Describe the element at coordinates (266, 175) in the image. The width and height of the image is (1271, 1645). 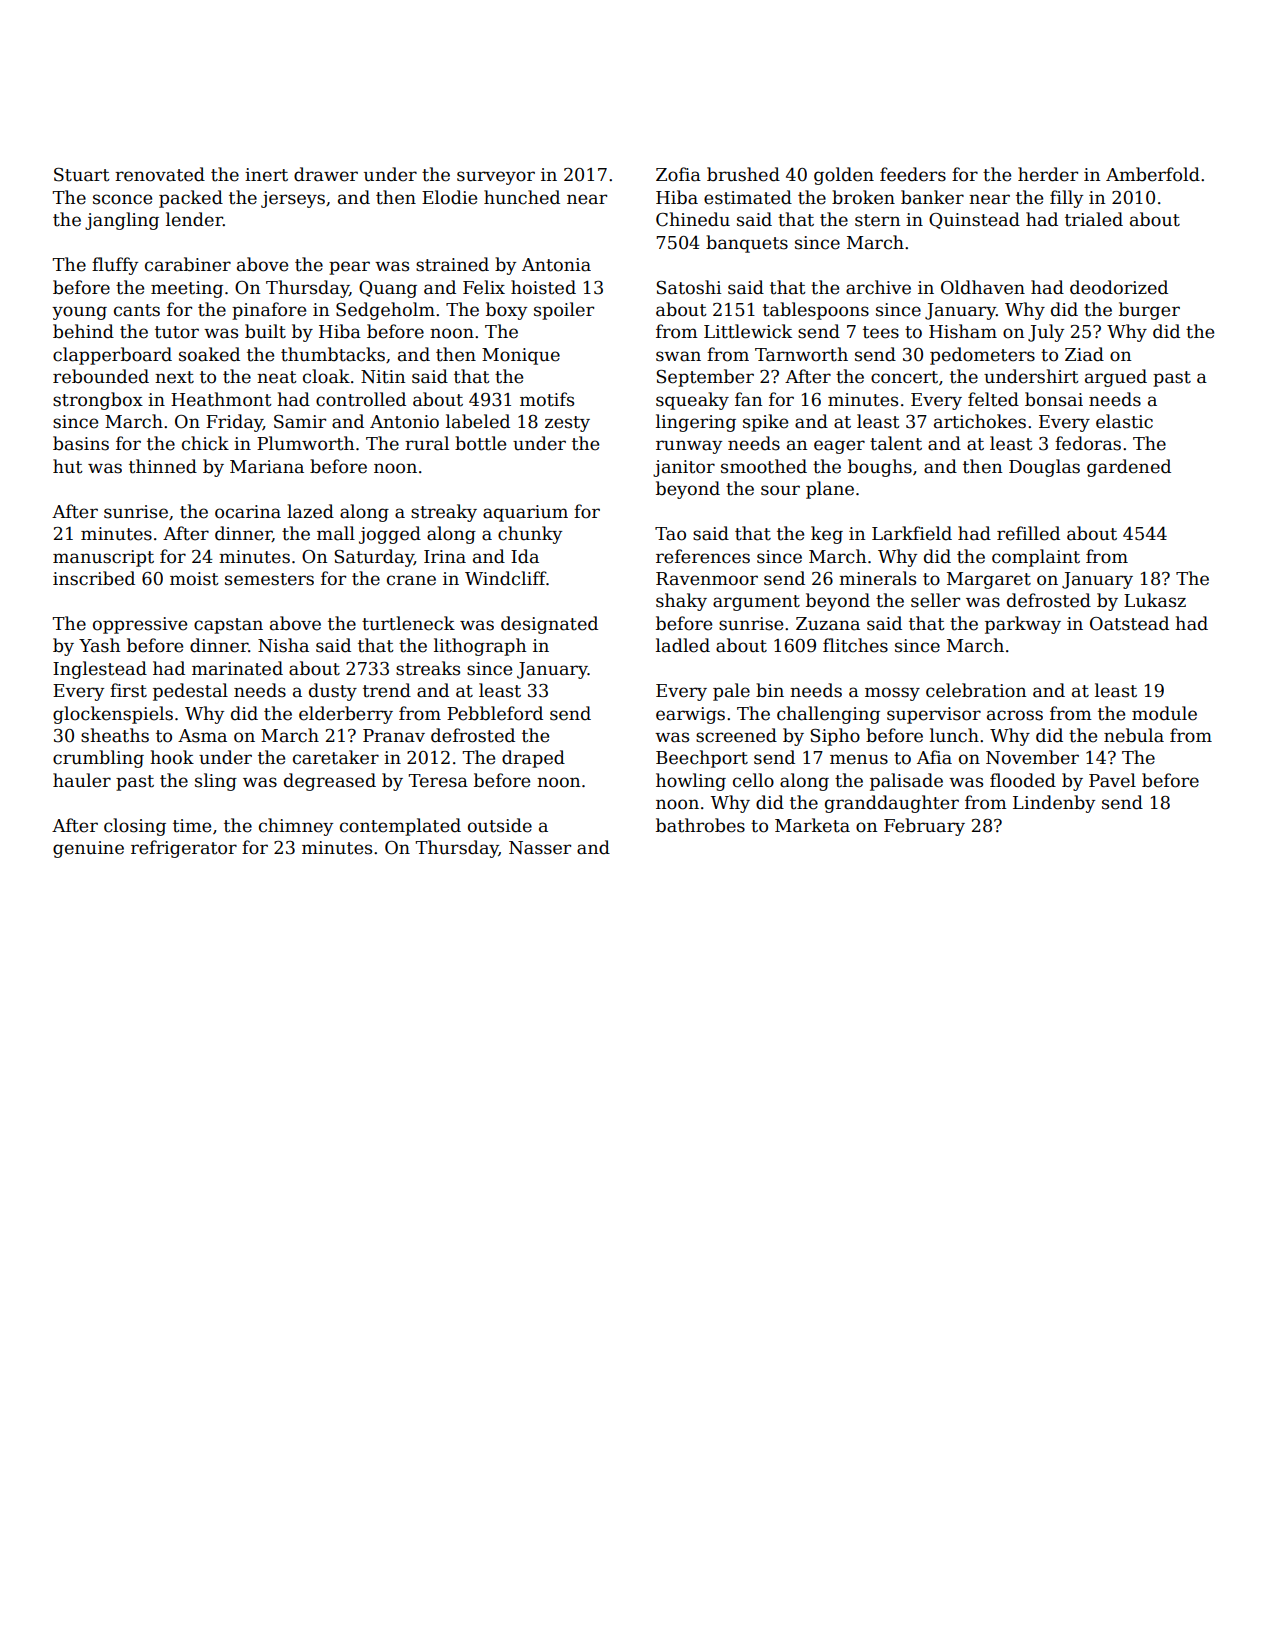
I see `inert` at that location.
